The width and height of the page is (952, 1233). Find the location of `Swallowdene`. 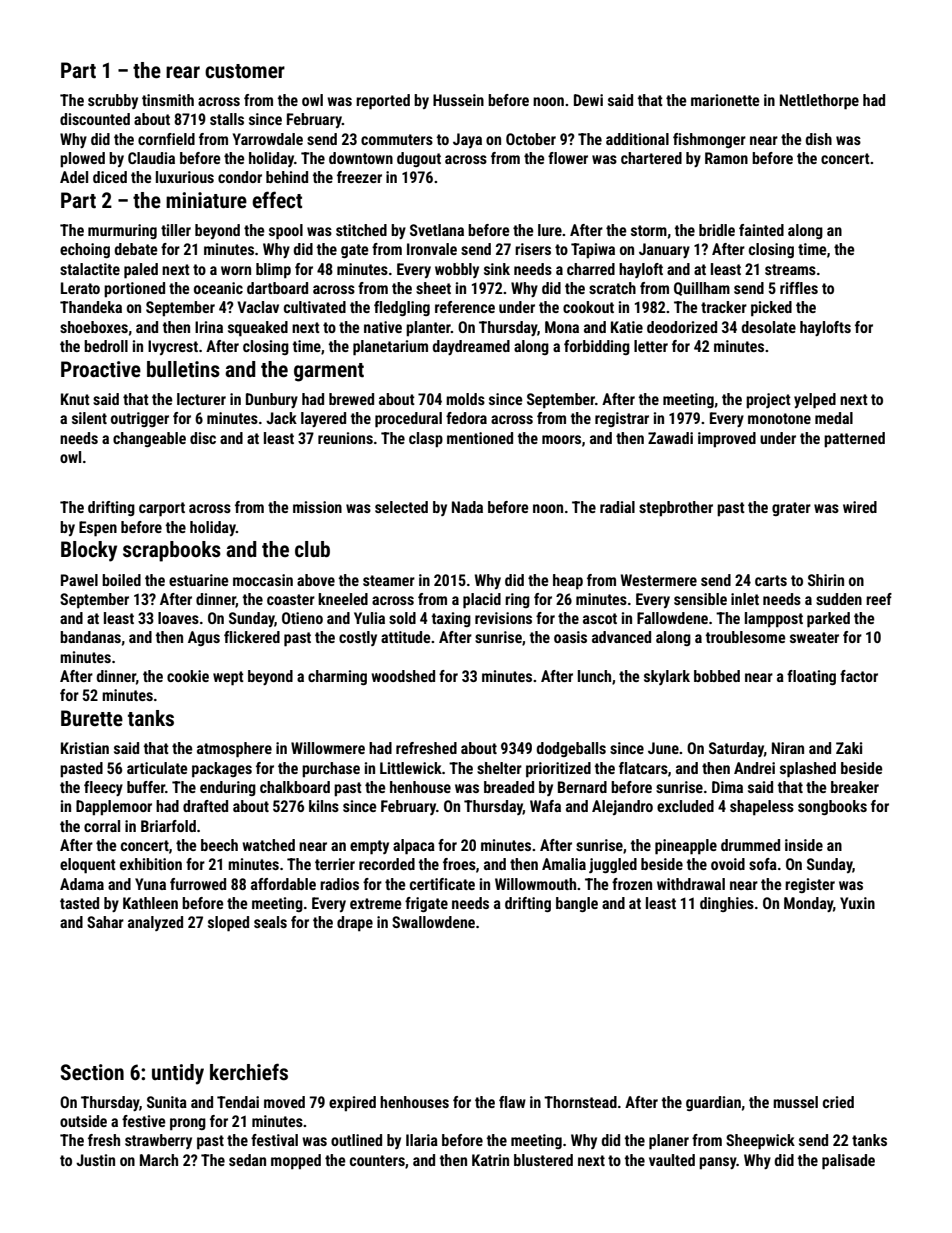

Swallowdene is located at coordinates (433, 922).
